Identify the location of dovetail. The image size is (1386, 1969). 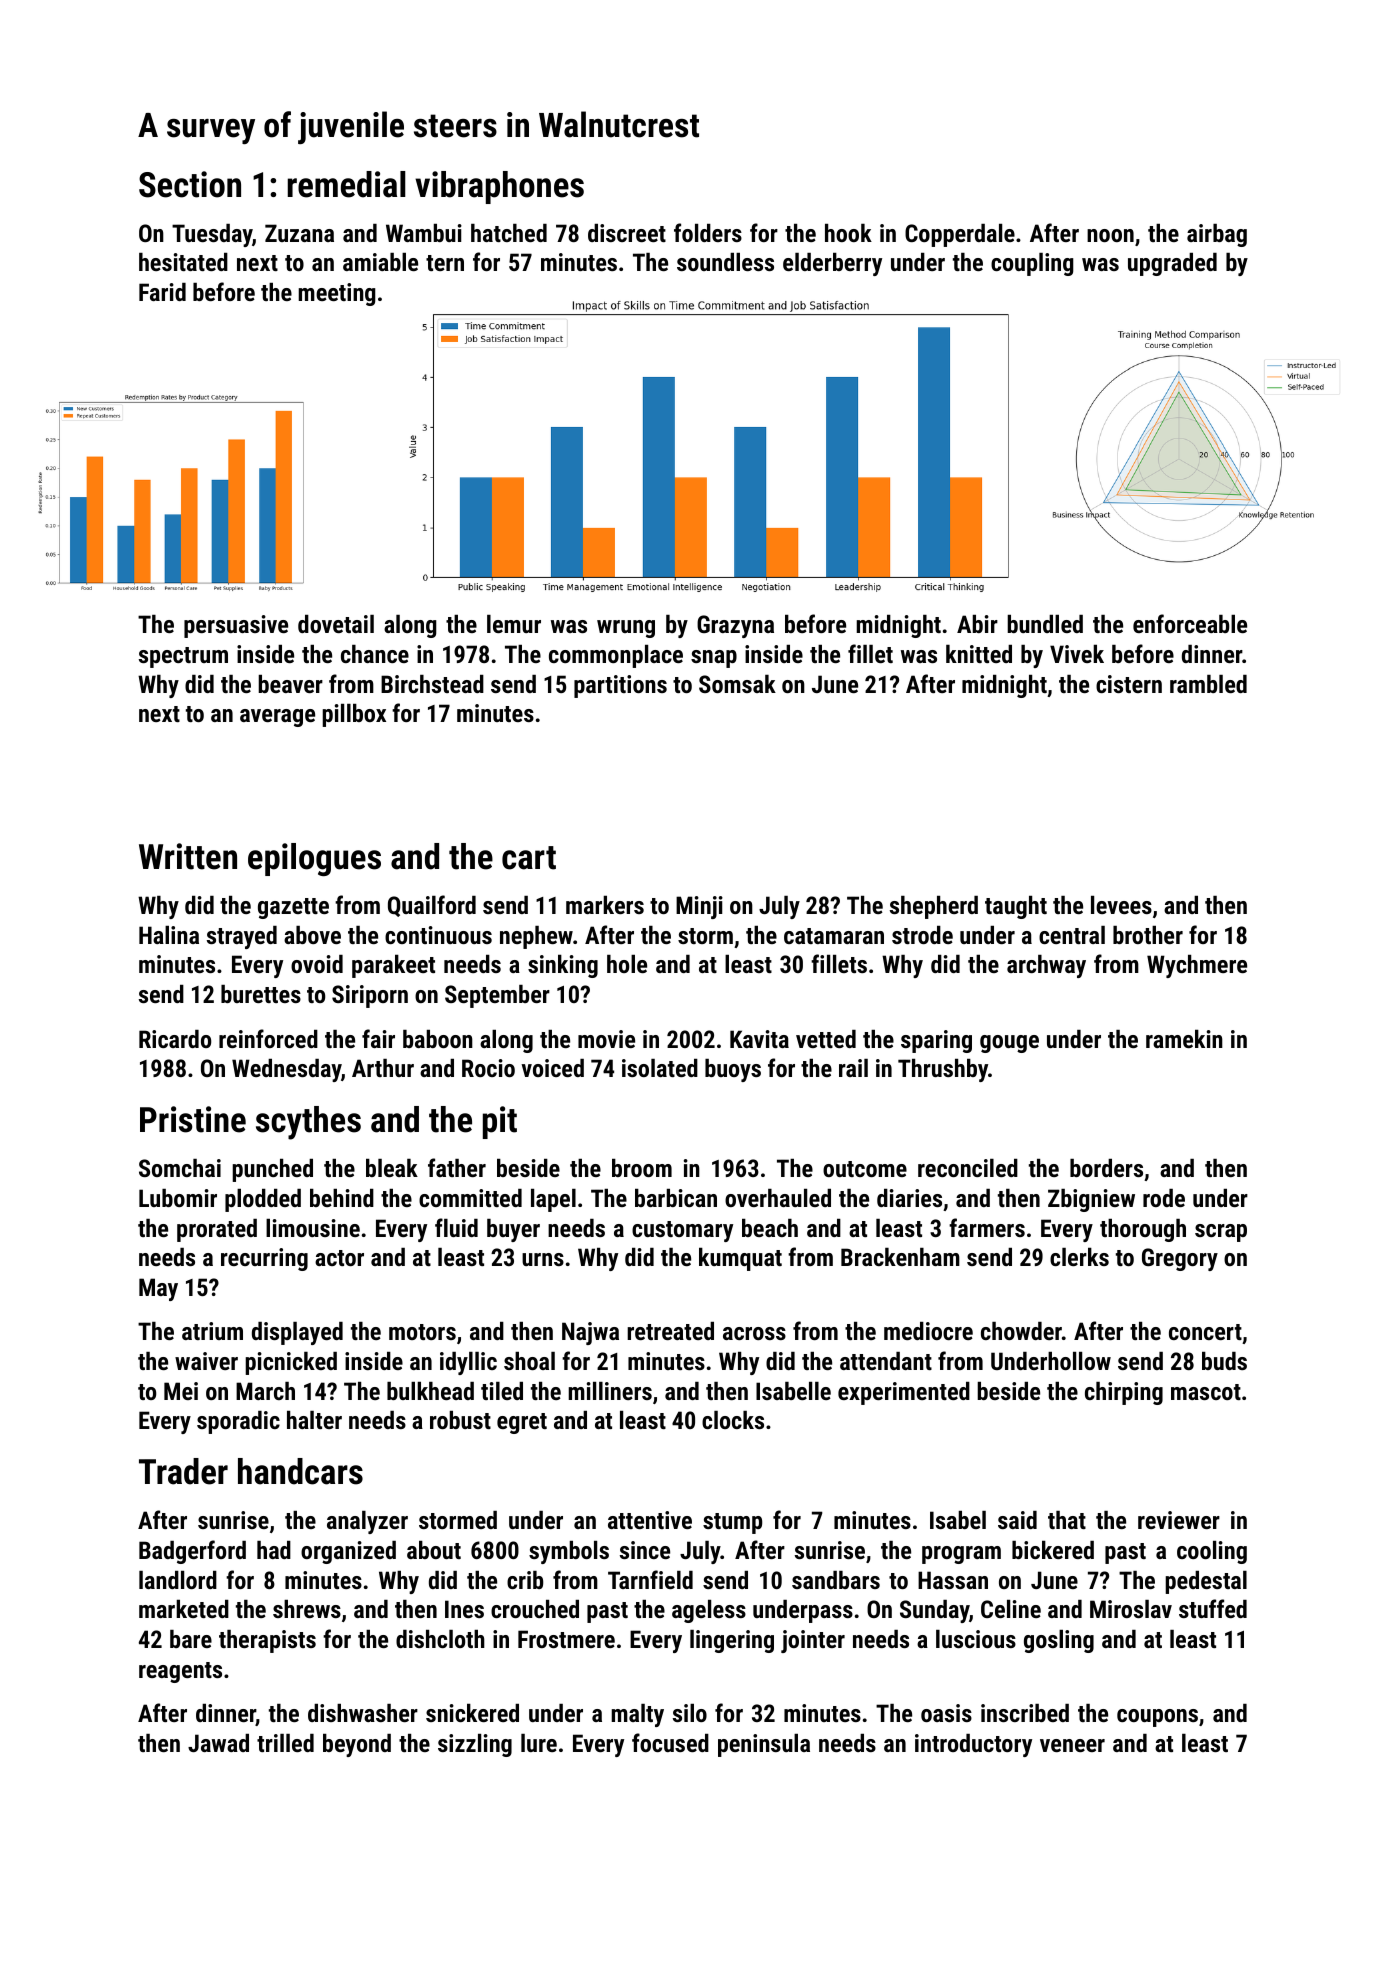
(336, 624).
